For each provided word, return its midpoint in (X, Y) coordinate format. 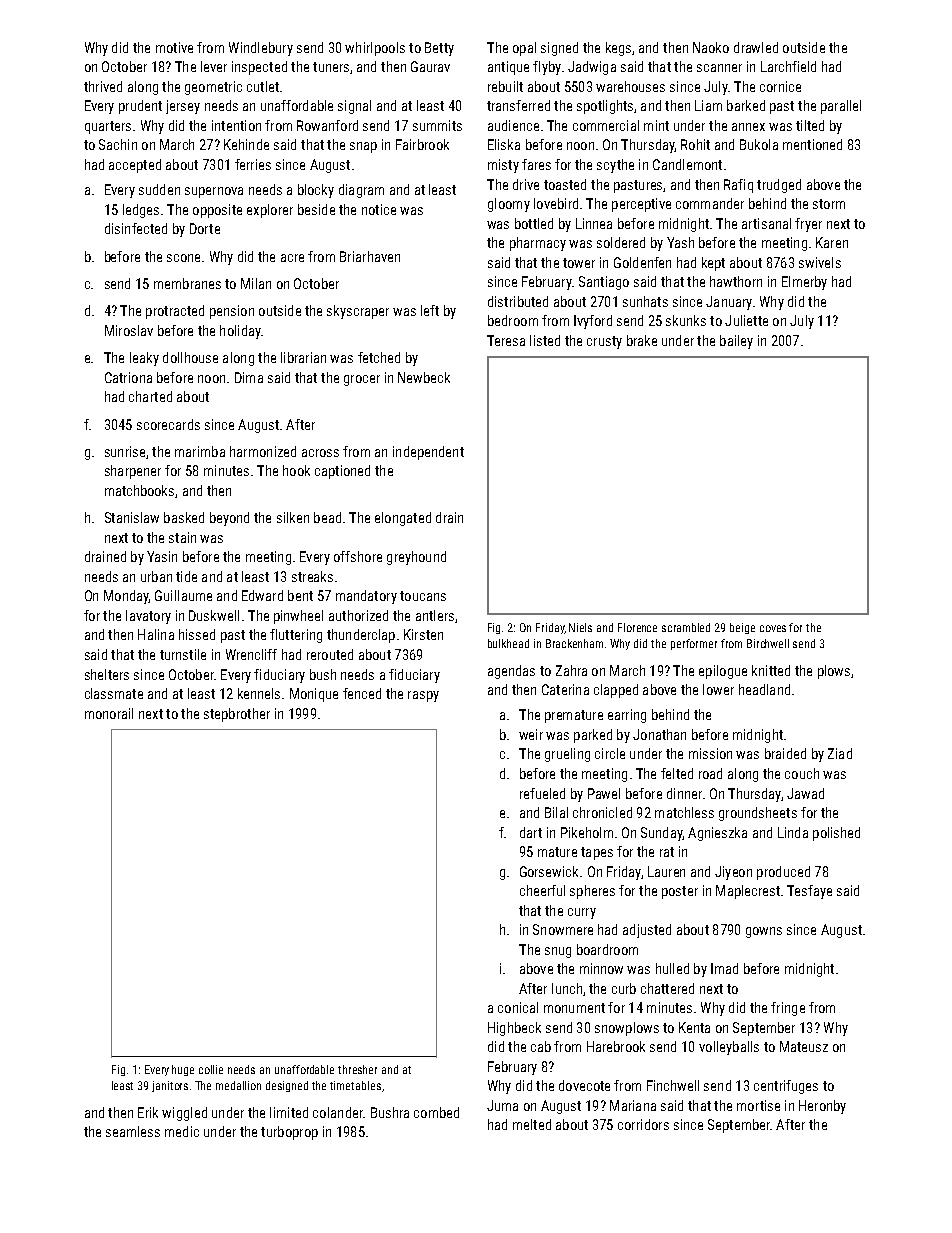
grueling (567, 755)
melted (532, 1124)
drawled (756, 47)
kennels (259, 693)
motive (174, 47)
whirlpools (375, 49)
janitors (170, 1086)
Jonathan (659, 734)
